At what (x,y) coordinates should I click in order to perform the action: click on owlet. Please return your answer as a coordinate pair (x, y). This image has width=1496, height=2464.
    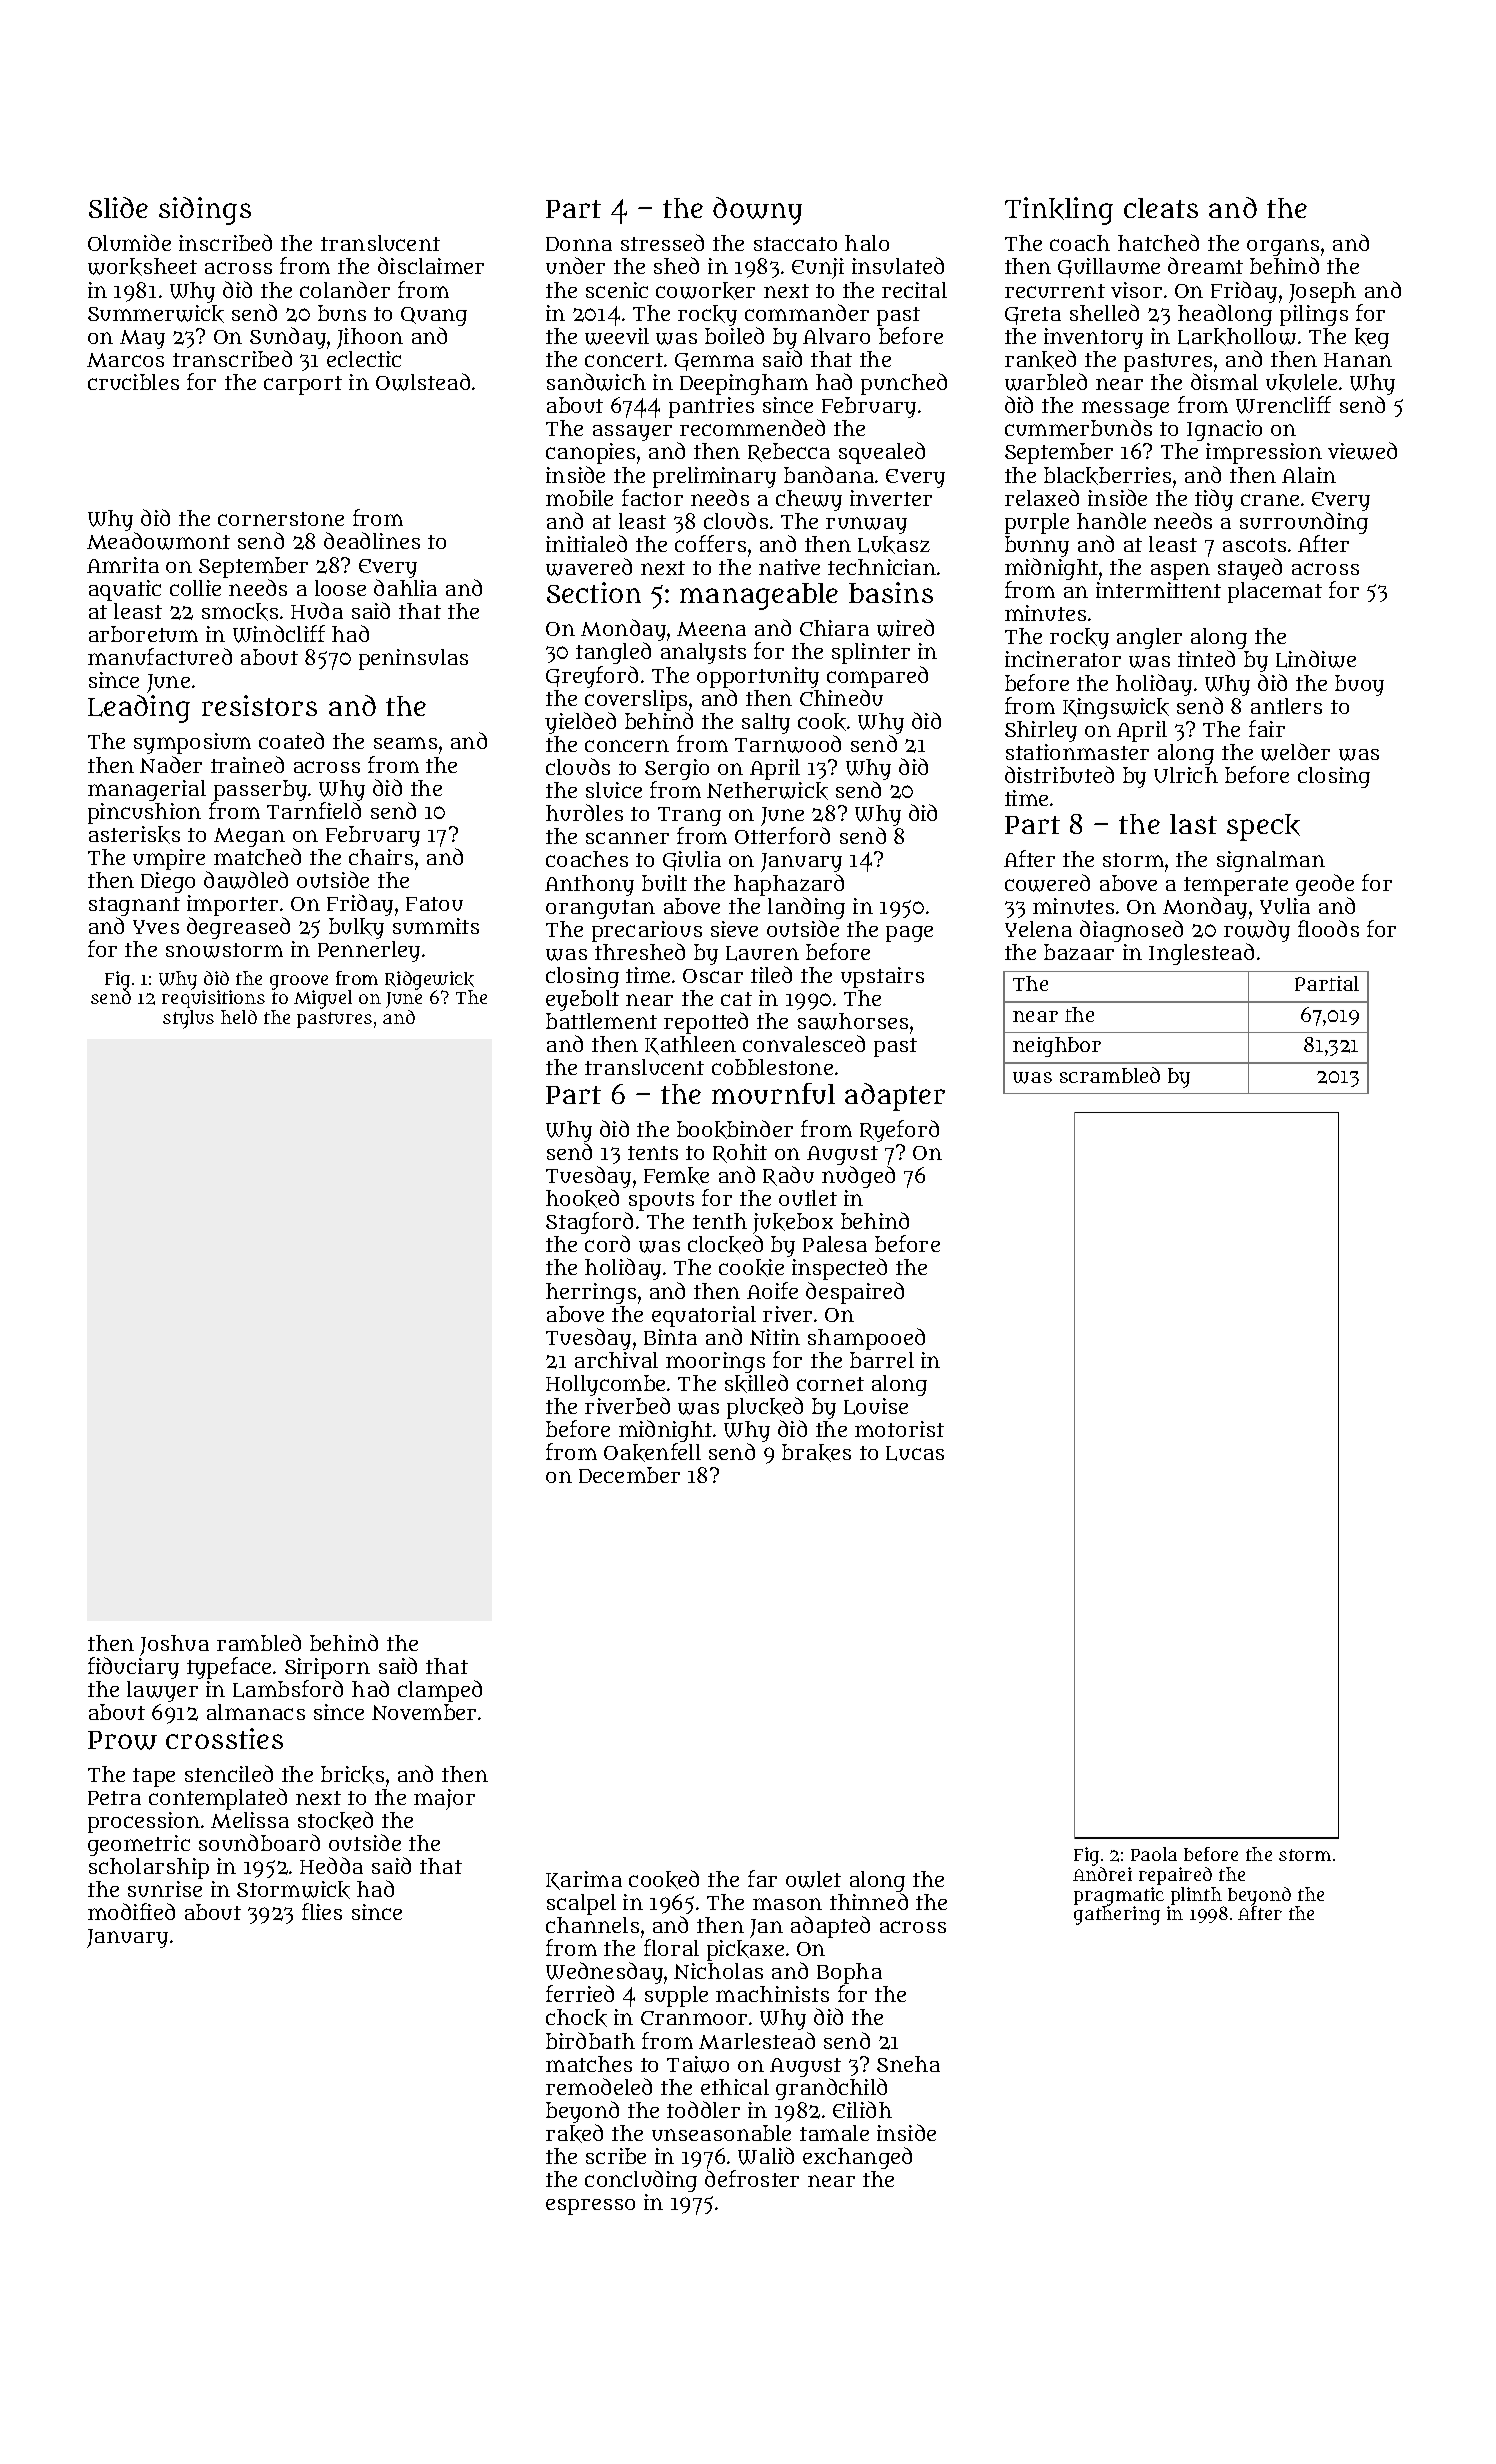
    Looking at the image, I should click on (813, 1879).
